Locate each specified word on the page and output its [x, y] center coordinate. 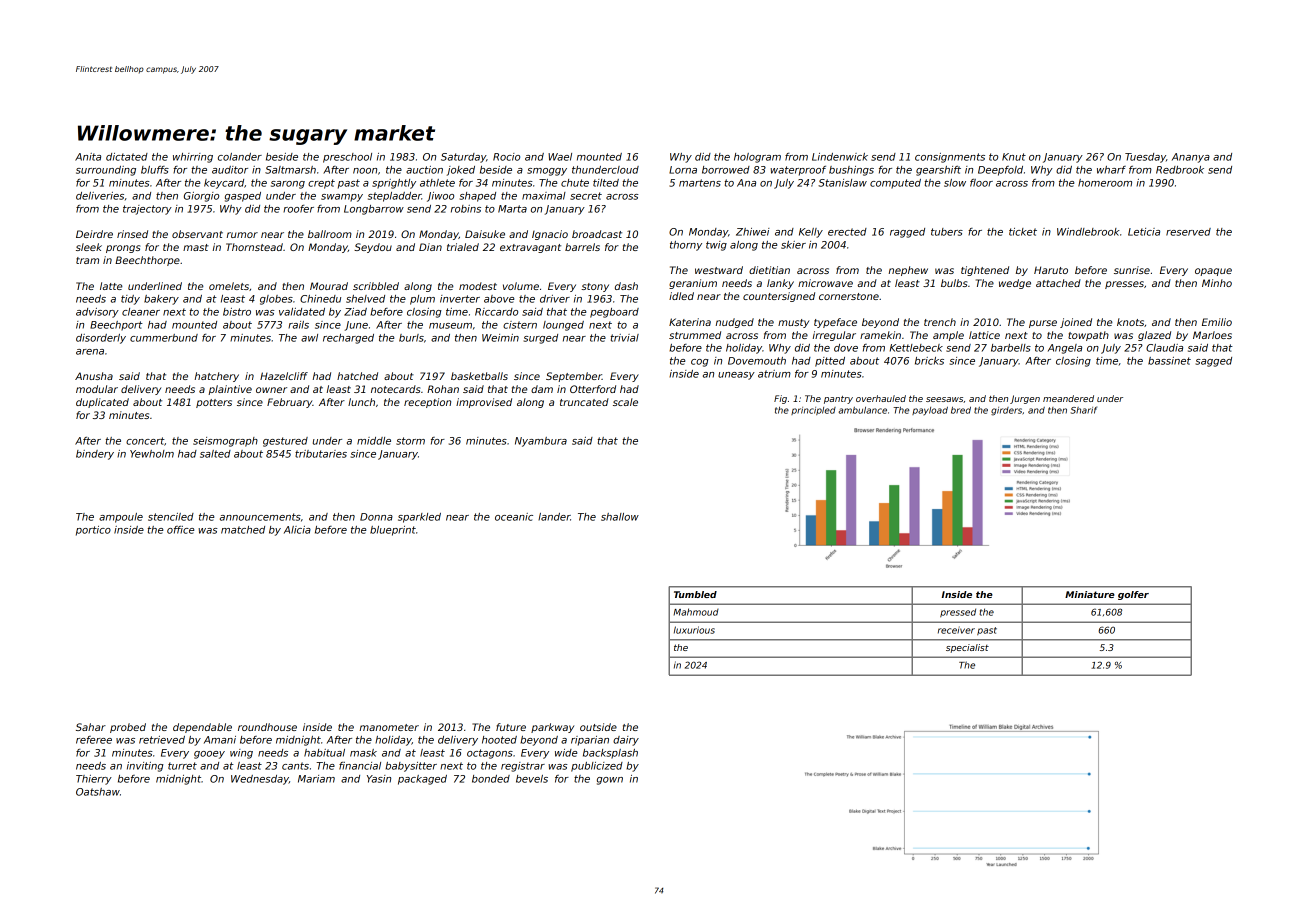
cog [700, 363]
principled [813, 411]
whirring [193, 158]
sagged [1214, 362]
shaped [478, 197]
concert [145, 441]
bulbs [954, 283]
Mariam [316, 779]
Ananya [1191, 158]
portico [93, 531]
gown [610, 781]
